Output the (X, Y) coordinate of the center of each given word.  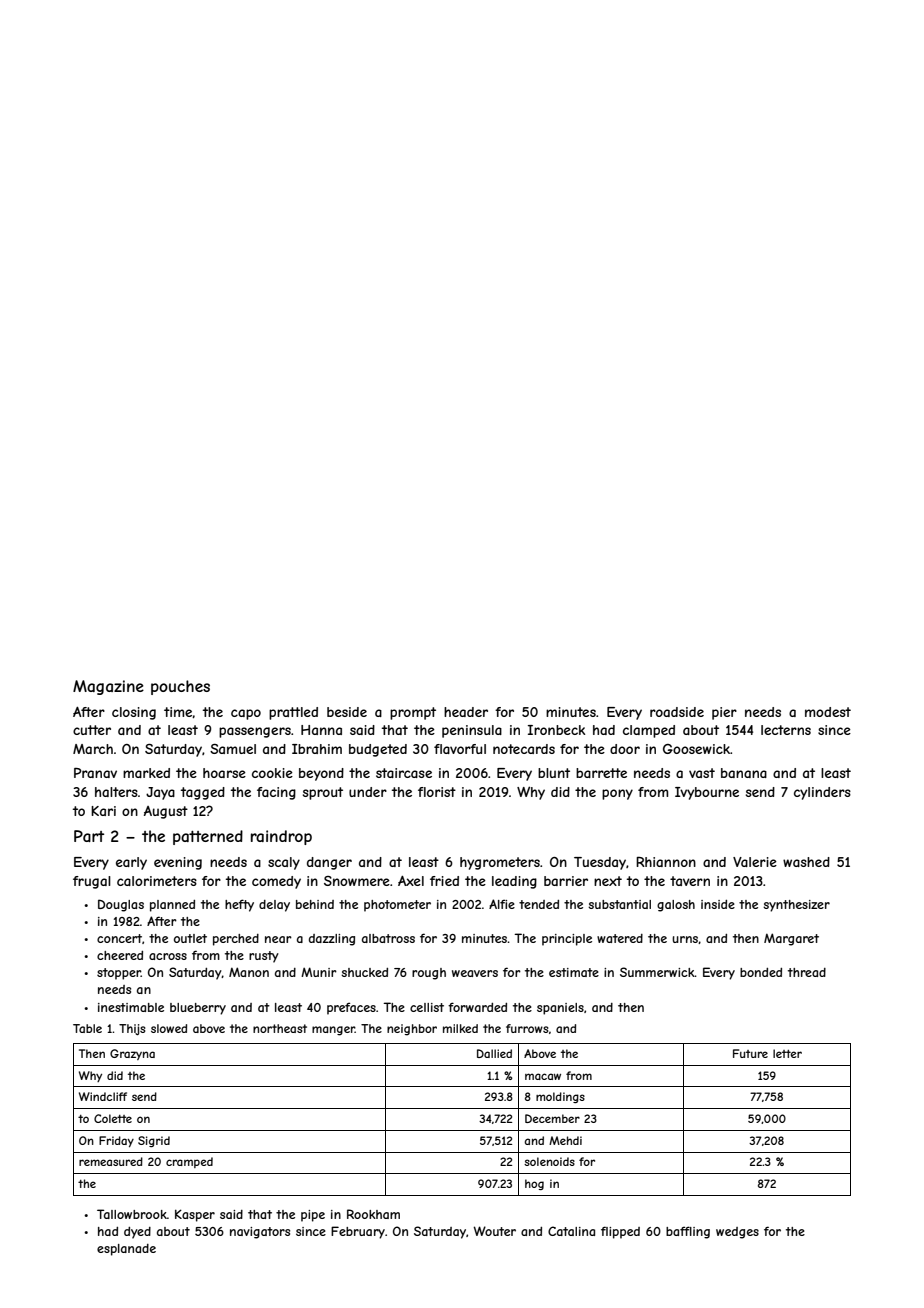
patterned (208, 837)
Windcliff (103, 1096)
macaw (543, 1076)
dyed (137, 1233)
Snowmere (357, 881)
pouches (180, 687)
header (466, 712)
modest (828, 712)
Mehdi (565, 1140)
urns (685, 940)
